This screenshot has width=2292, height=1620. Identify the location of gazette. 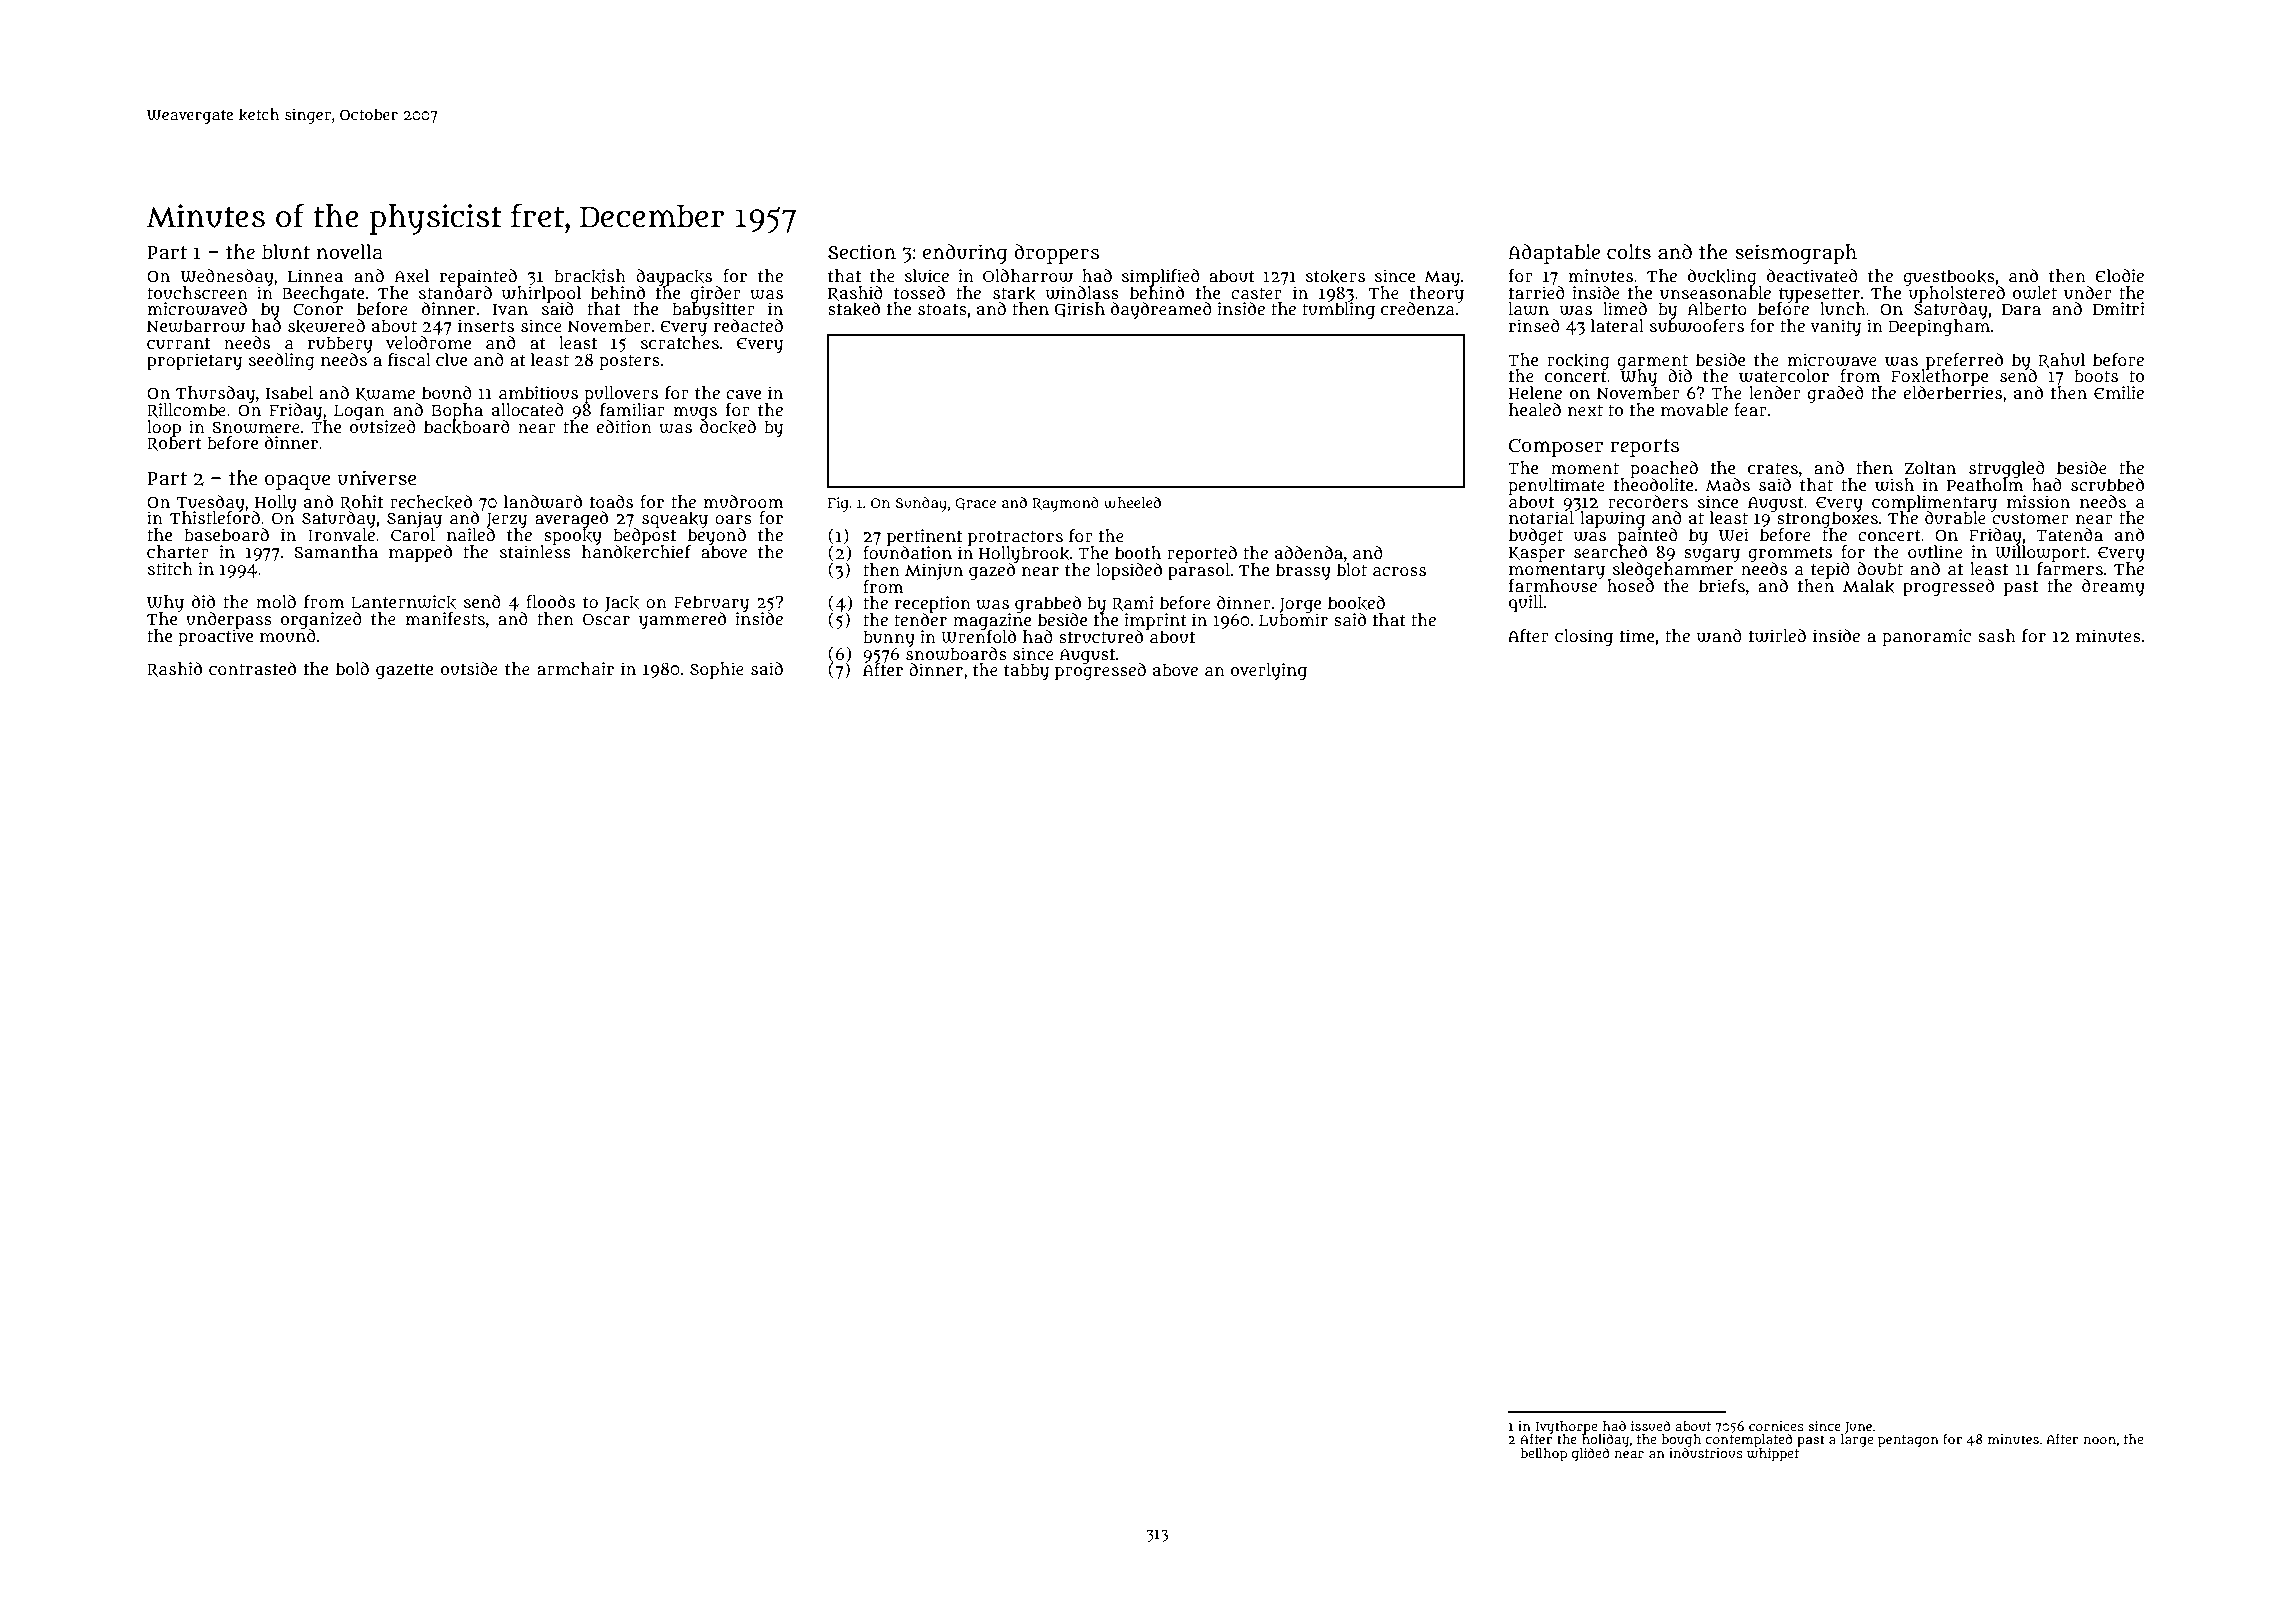
(404, 671).
